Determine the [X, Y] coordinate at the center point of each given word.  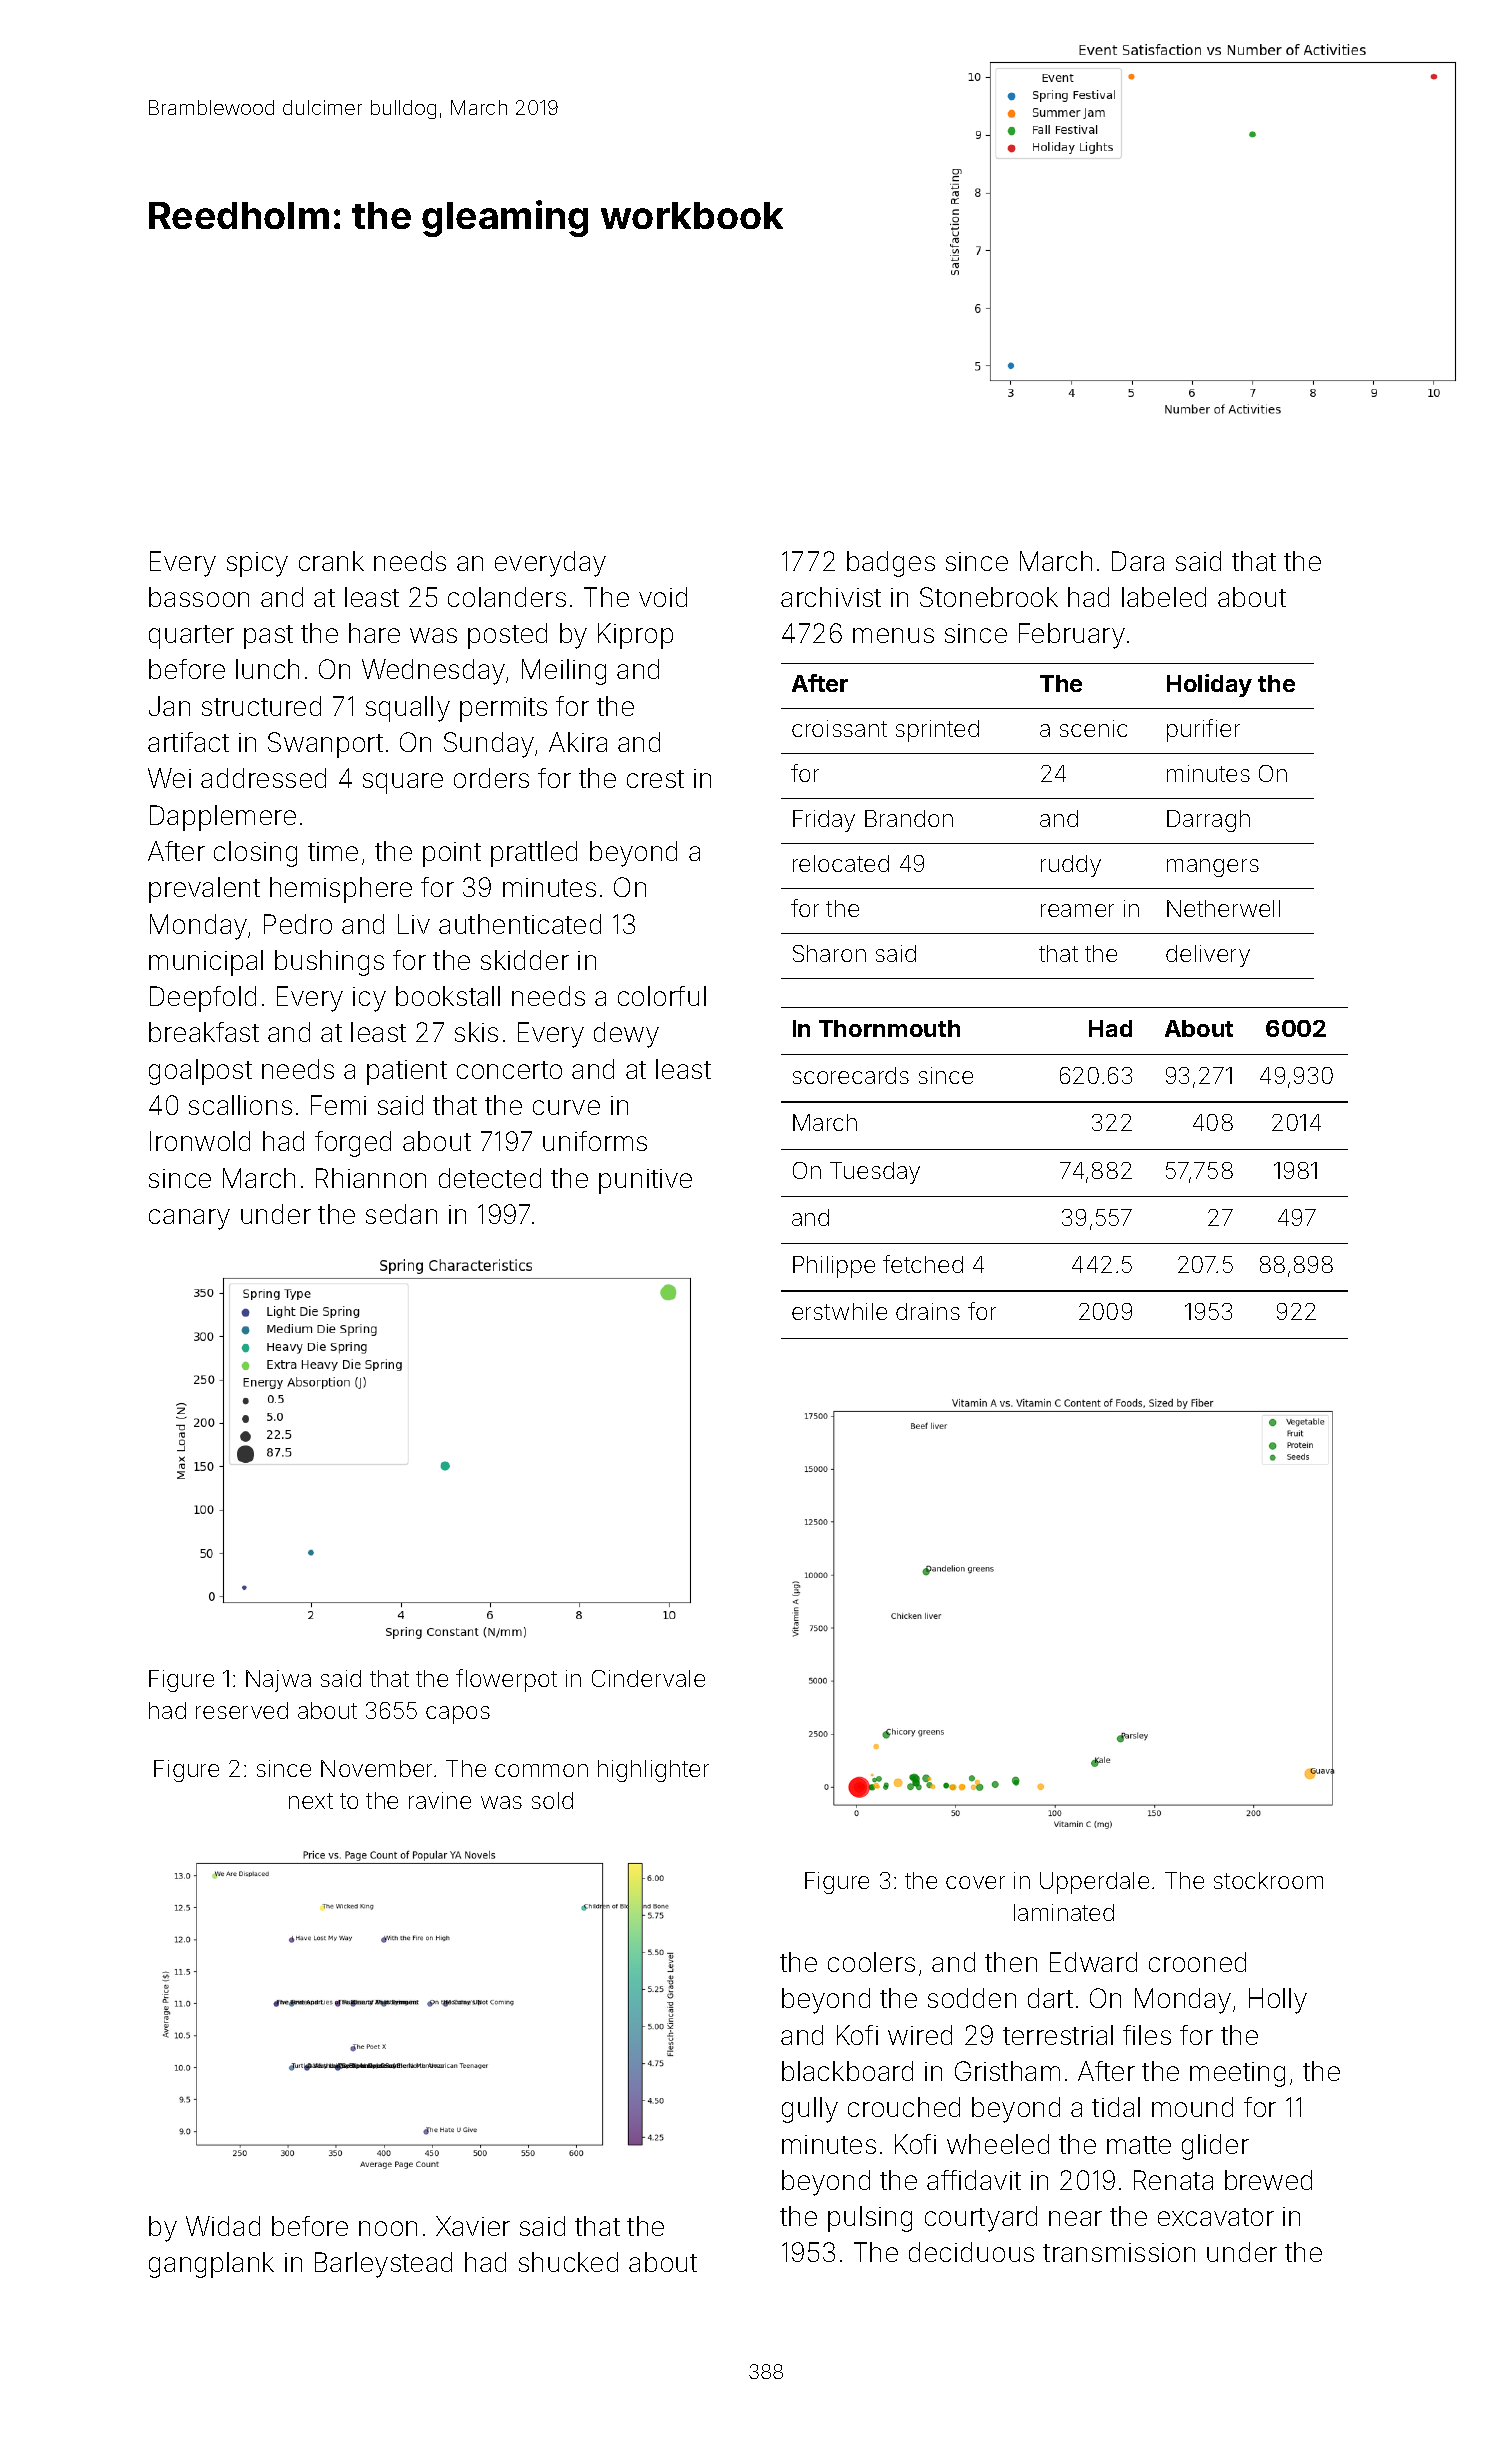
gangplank [211, 2265]
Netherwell [1223, 908]
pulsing [870, 2219]
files [1147, 2035]
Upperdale [1094, 1883]
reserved [242, 1710]
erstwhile [839, 1311]
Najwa [278, 1681]
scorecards [851, 1075]
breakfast [204, 1032]
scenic [1093, 728]
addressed [263, 778]
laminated [1064, 1912]
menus [893, 635]
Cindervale [648, 1678]
